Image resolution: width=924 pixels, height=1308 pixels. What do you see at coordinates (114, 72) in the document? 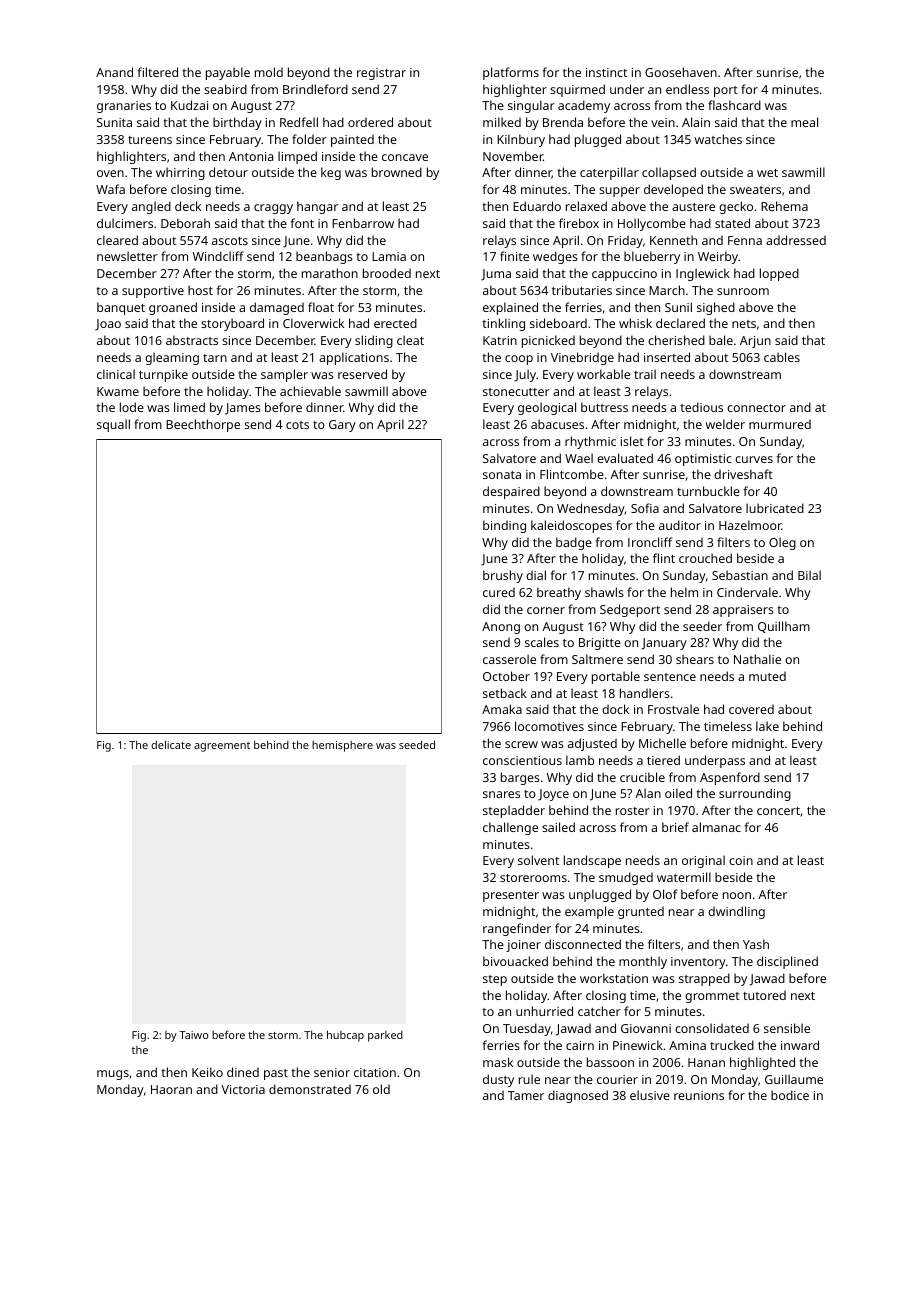
I see `Anand` at bounding box center [114, 72].
